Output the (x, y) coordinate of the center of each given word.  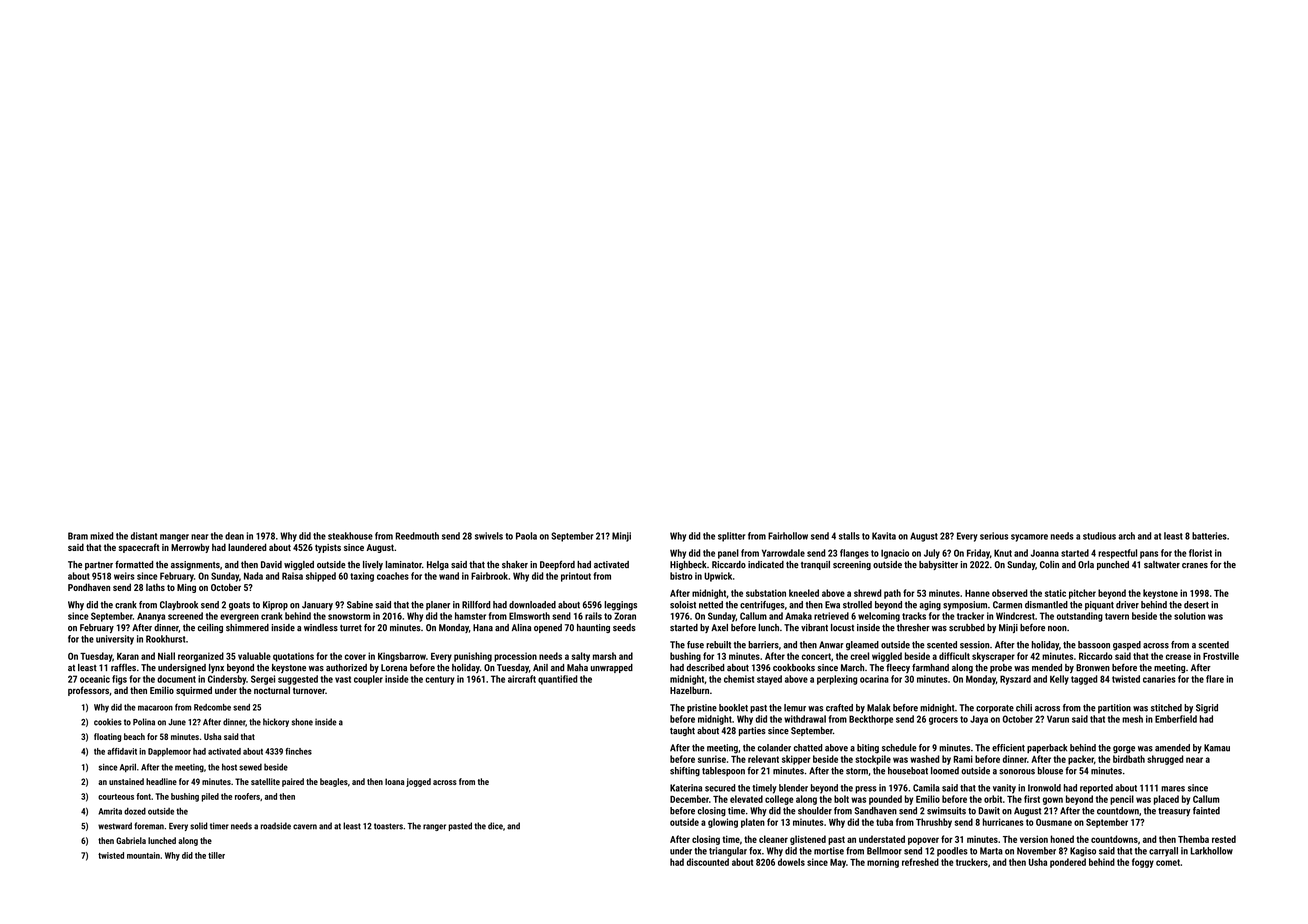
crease (1178, 657)
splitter (731, 537)
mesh (1132, 719)
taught (682, 731)
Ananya (151, 617)
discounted (708, 862)
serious (994, 536)
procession (515, 657)
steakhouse (350, 536)
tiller (216, 855)
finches (298, 751)
